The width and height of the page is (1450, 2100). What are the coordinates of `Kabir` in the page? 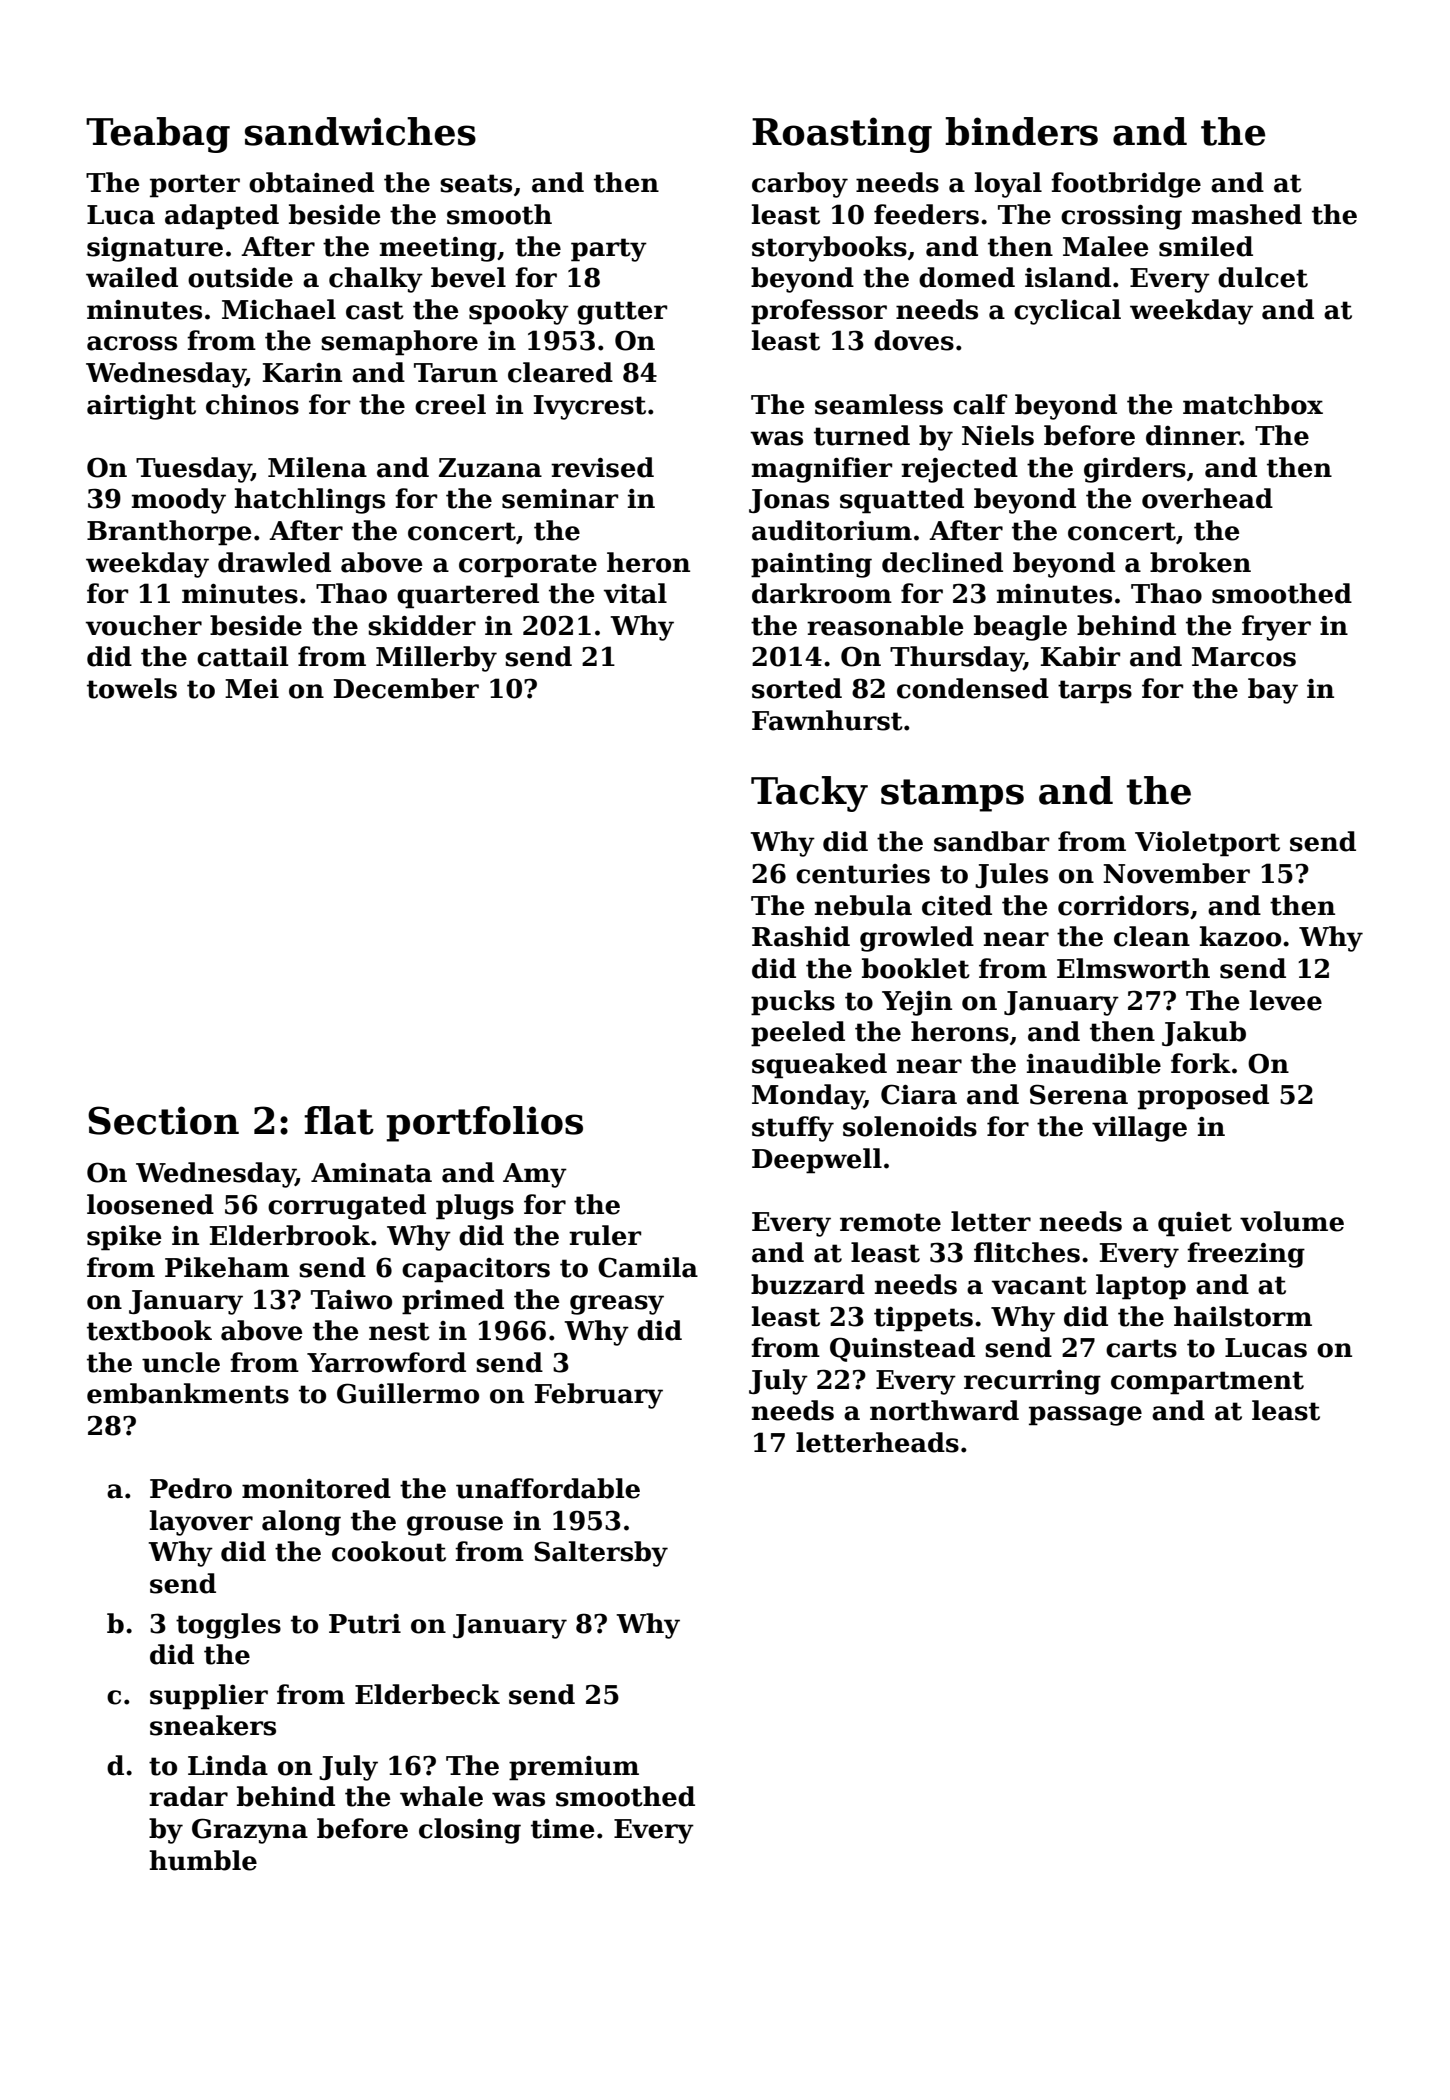 It's located at (1080, 656).
